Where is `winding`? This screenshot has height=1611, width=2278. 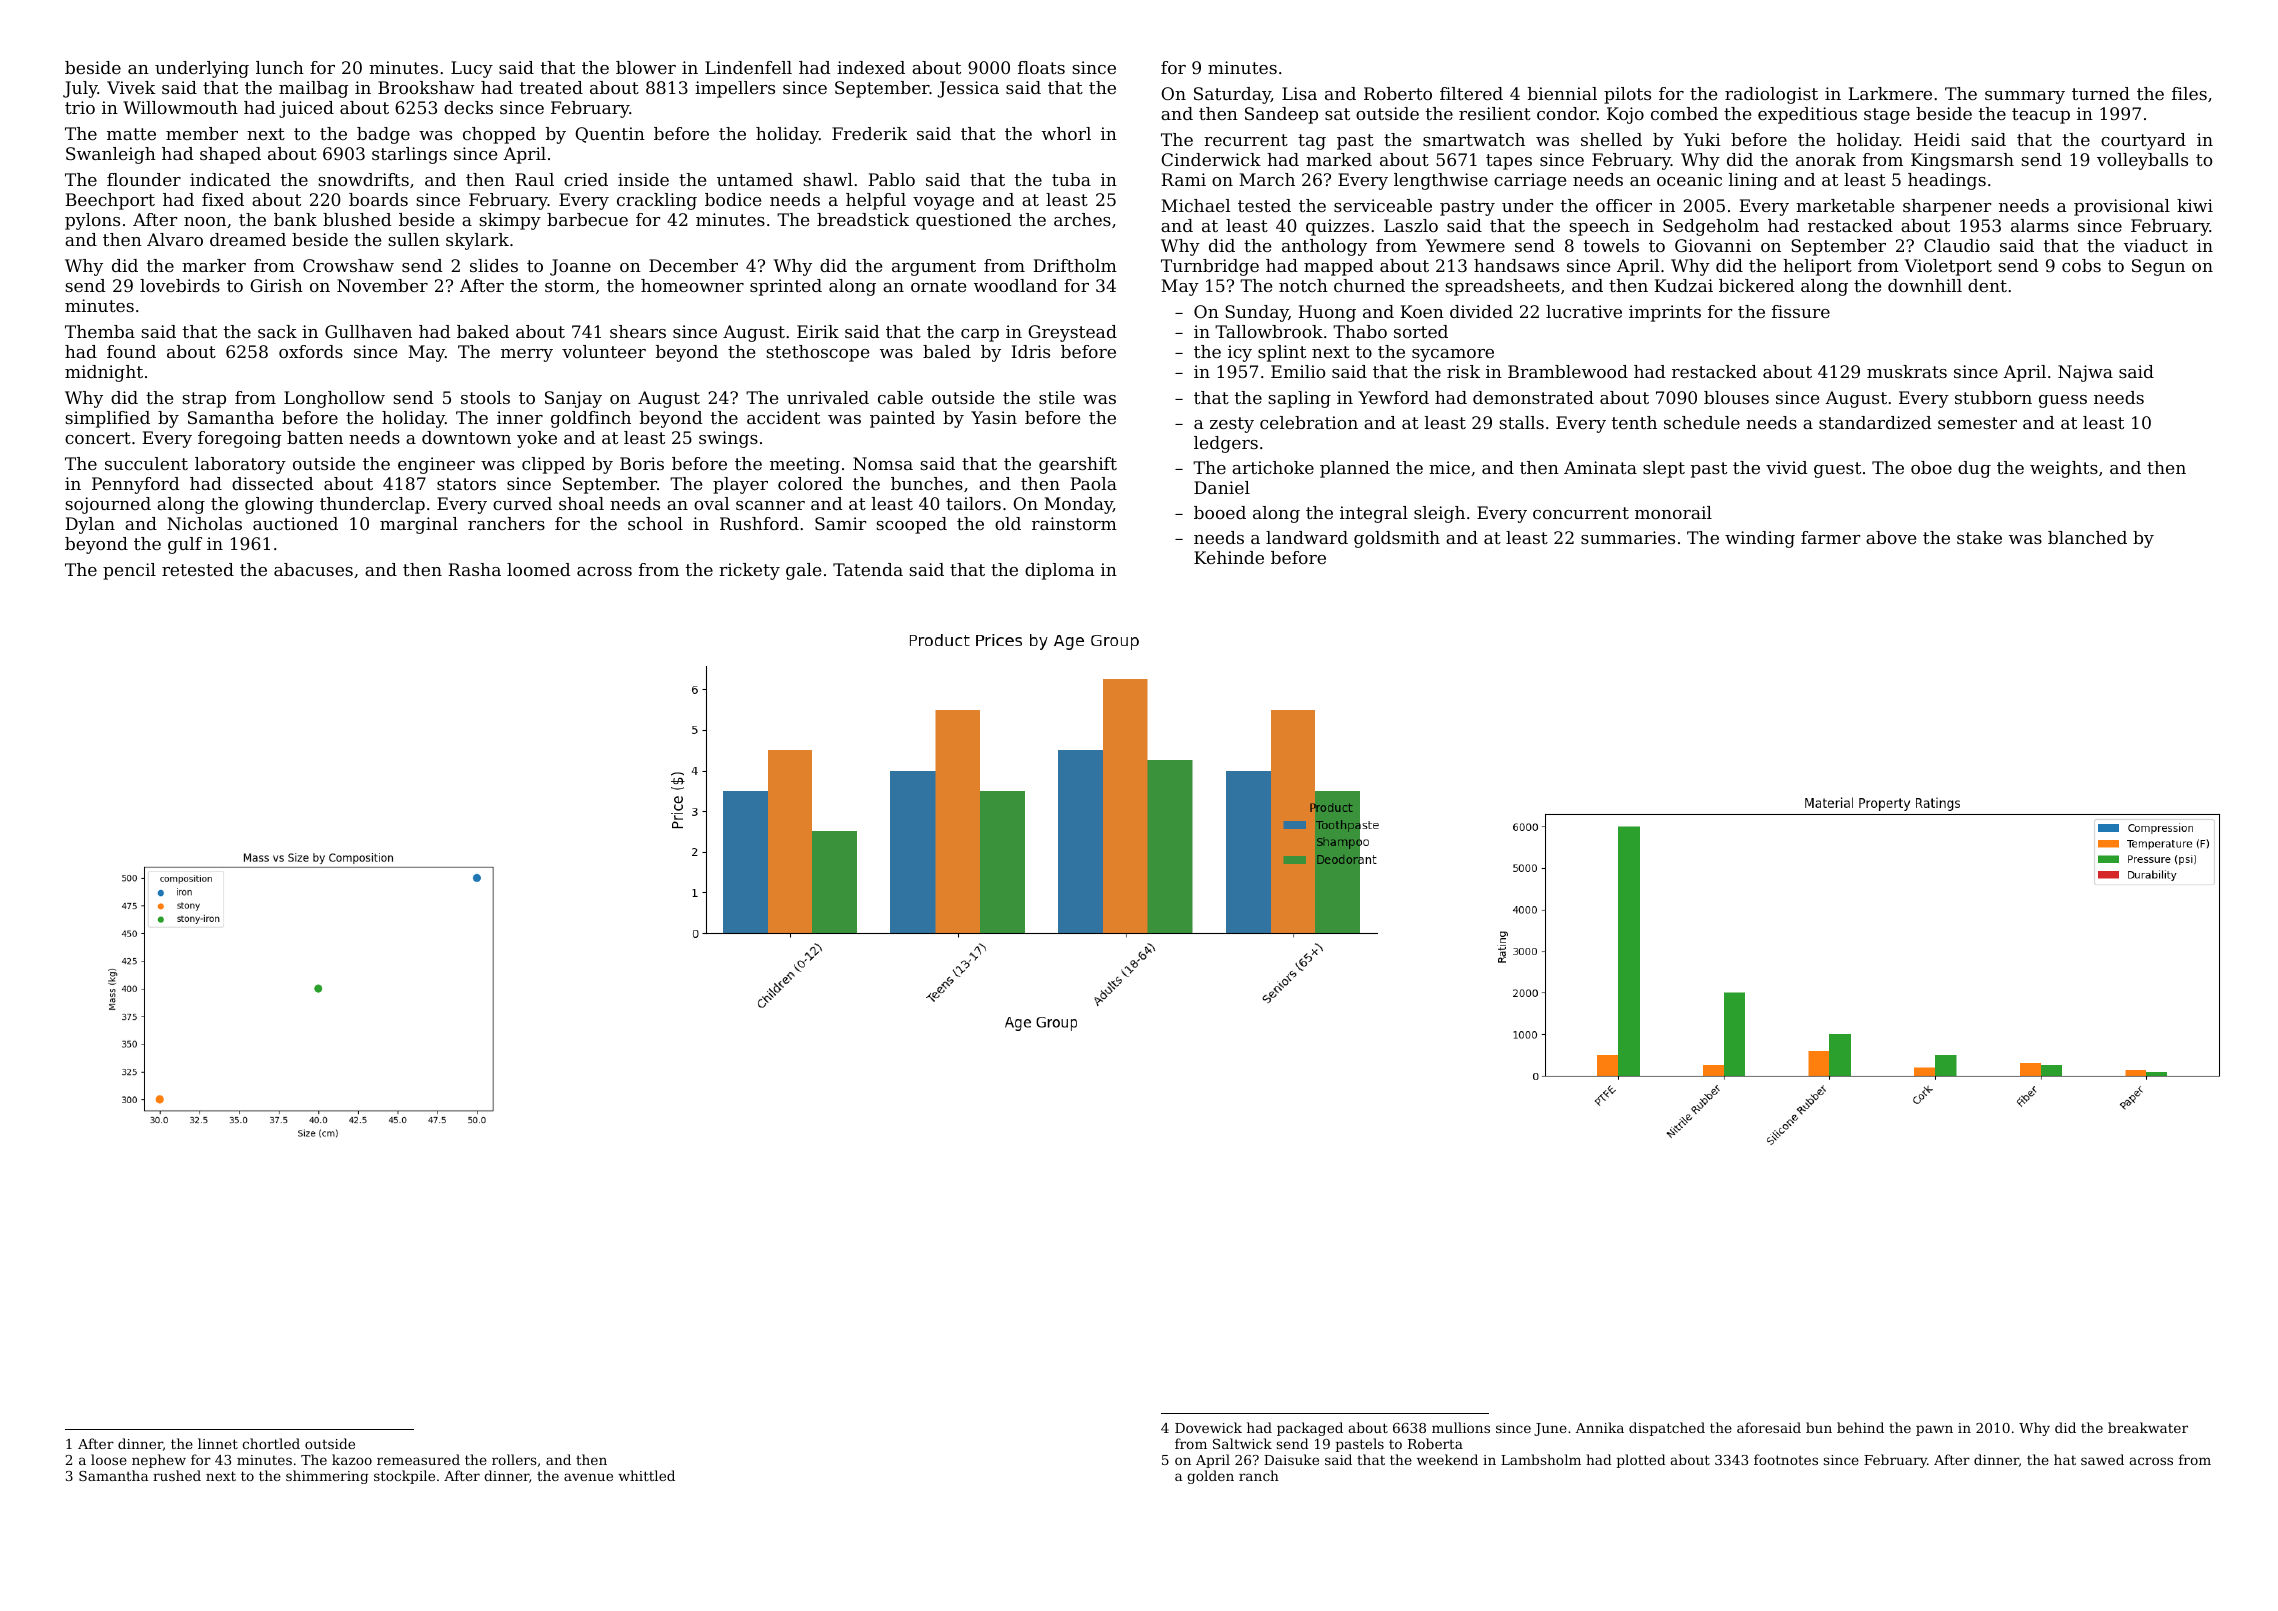
winding is located at coordinates (1760, 539).
